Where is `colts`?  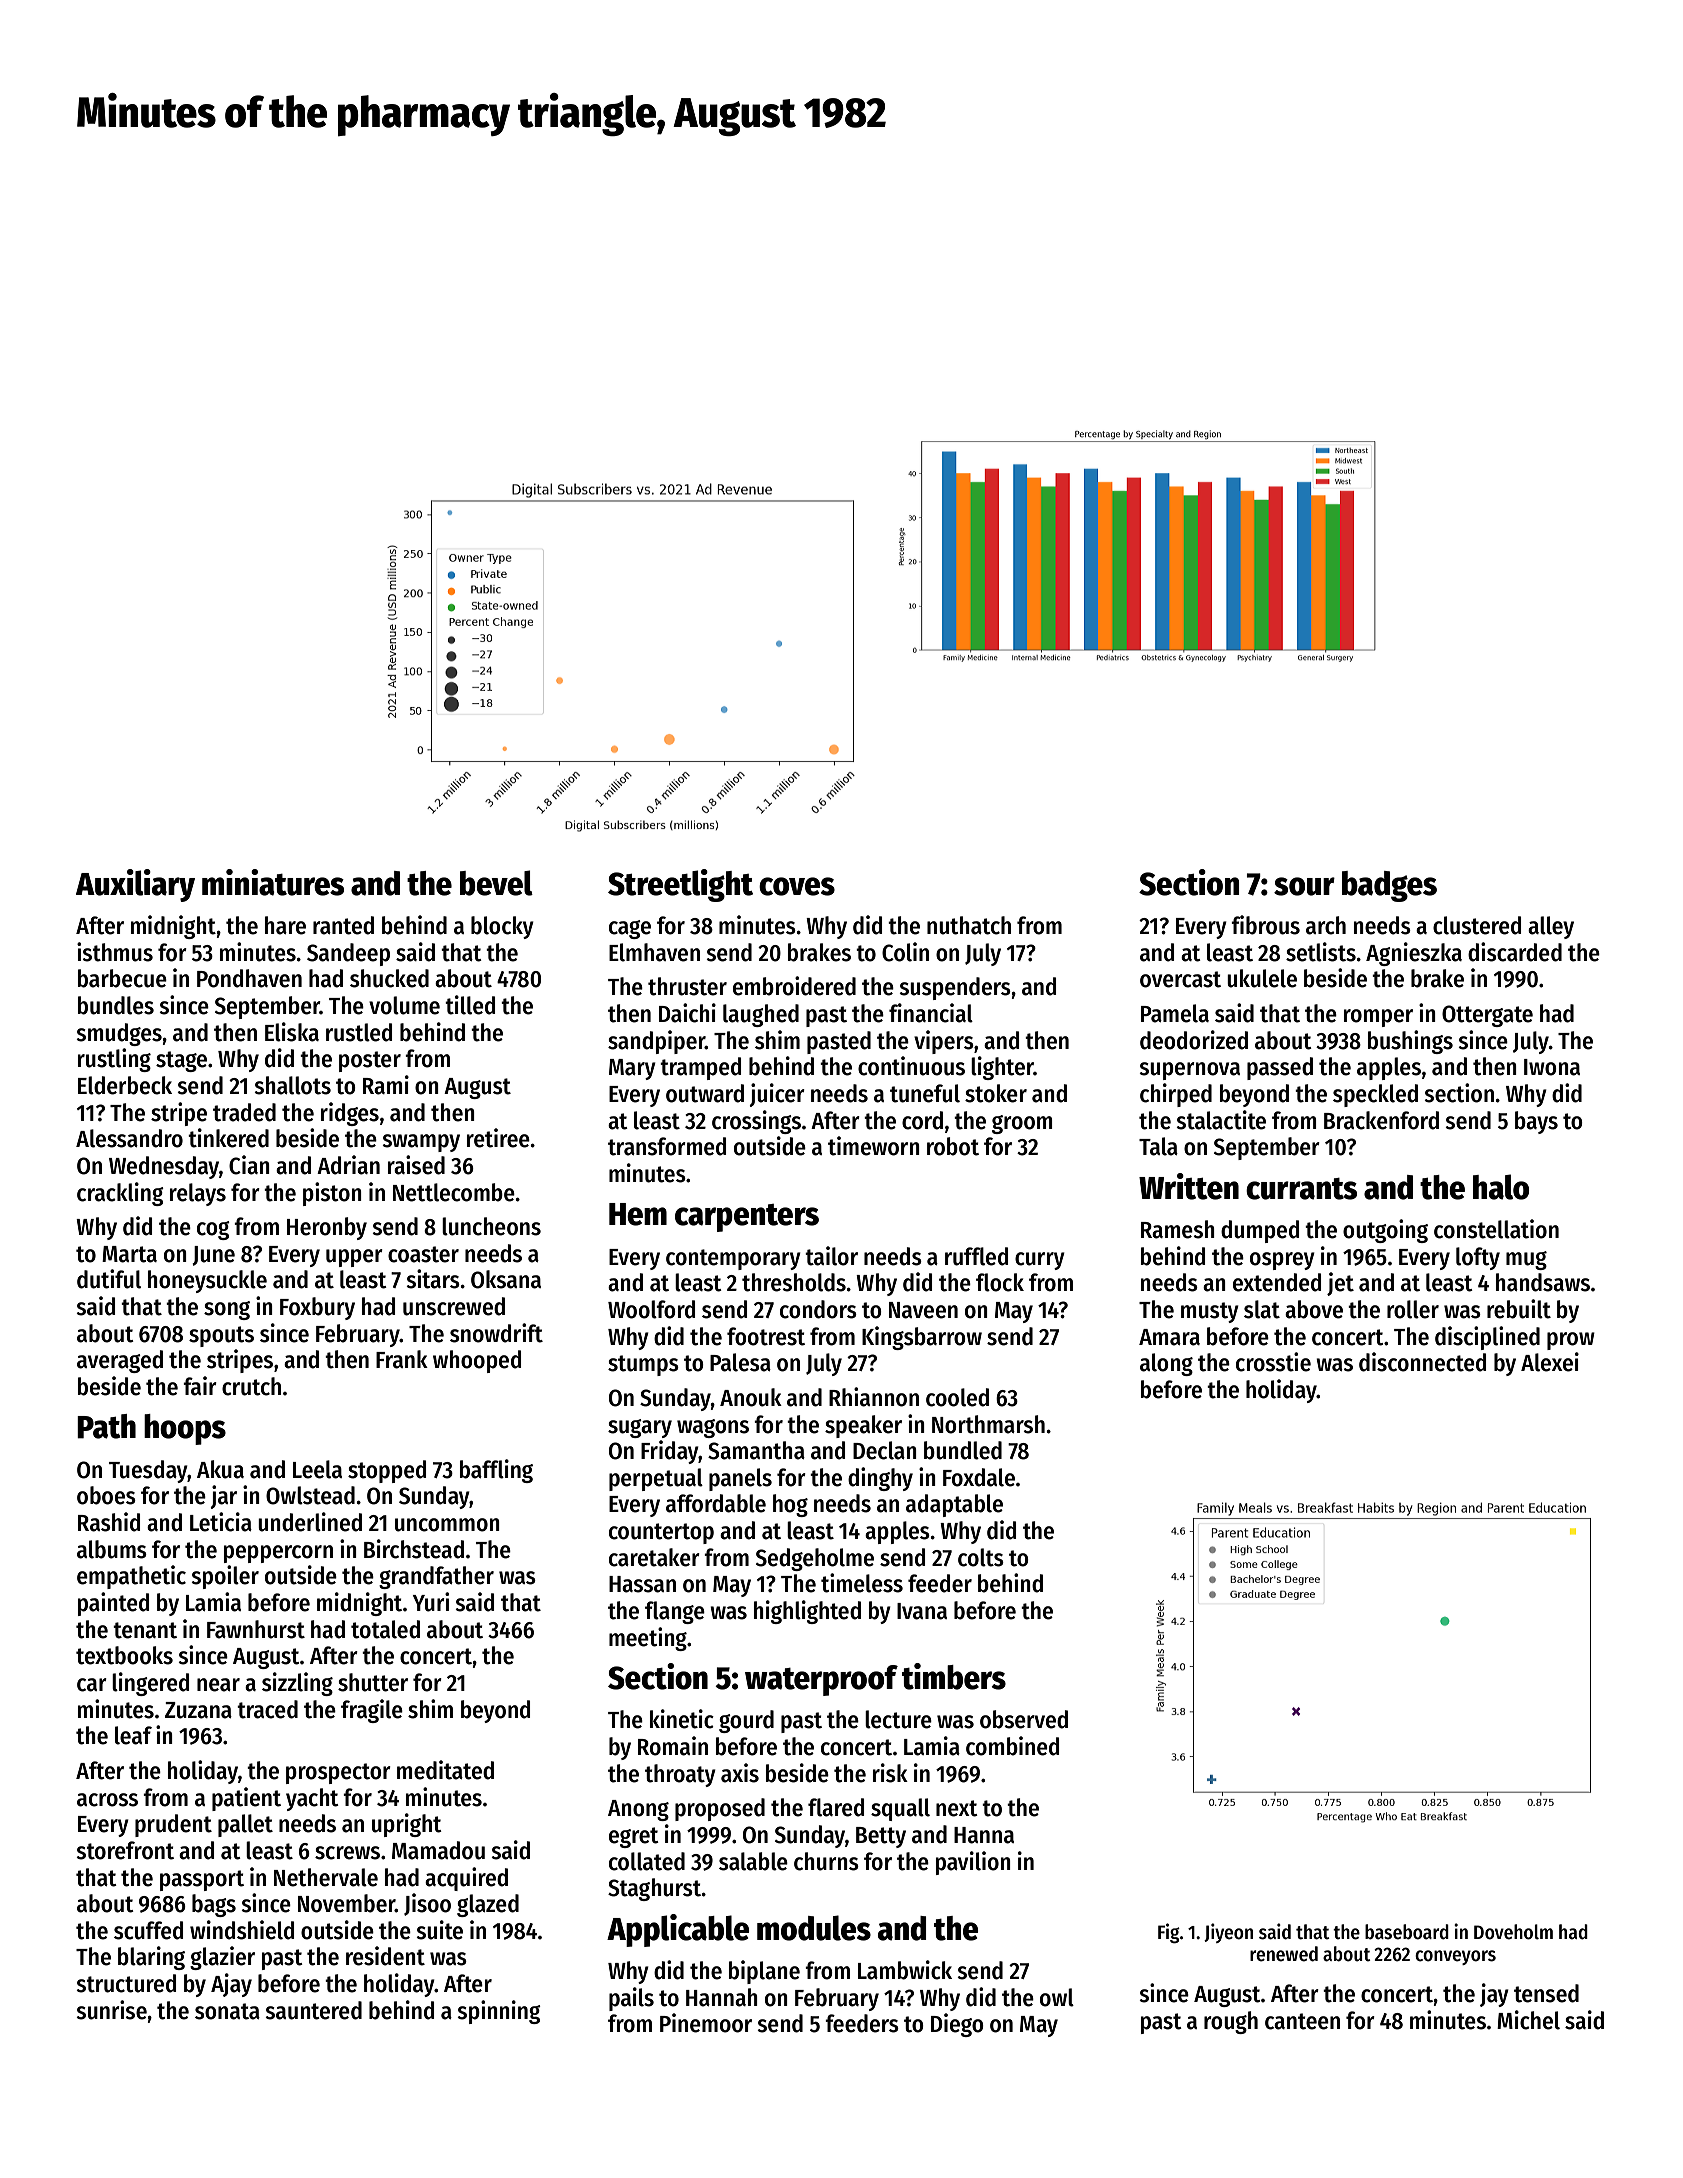 colts is located at coordinates (981, 1557).
